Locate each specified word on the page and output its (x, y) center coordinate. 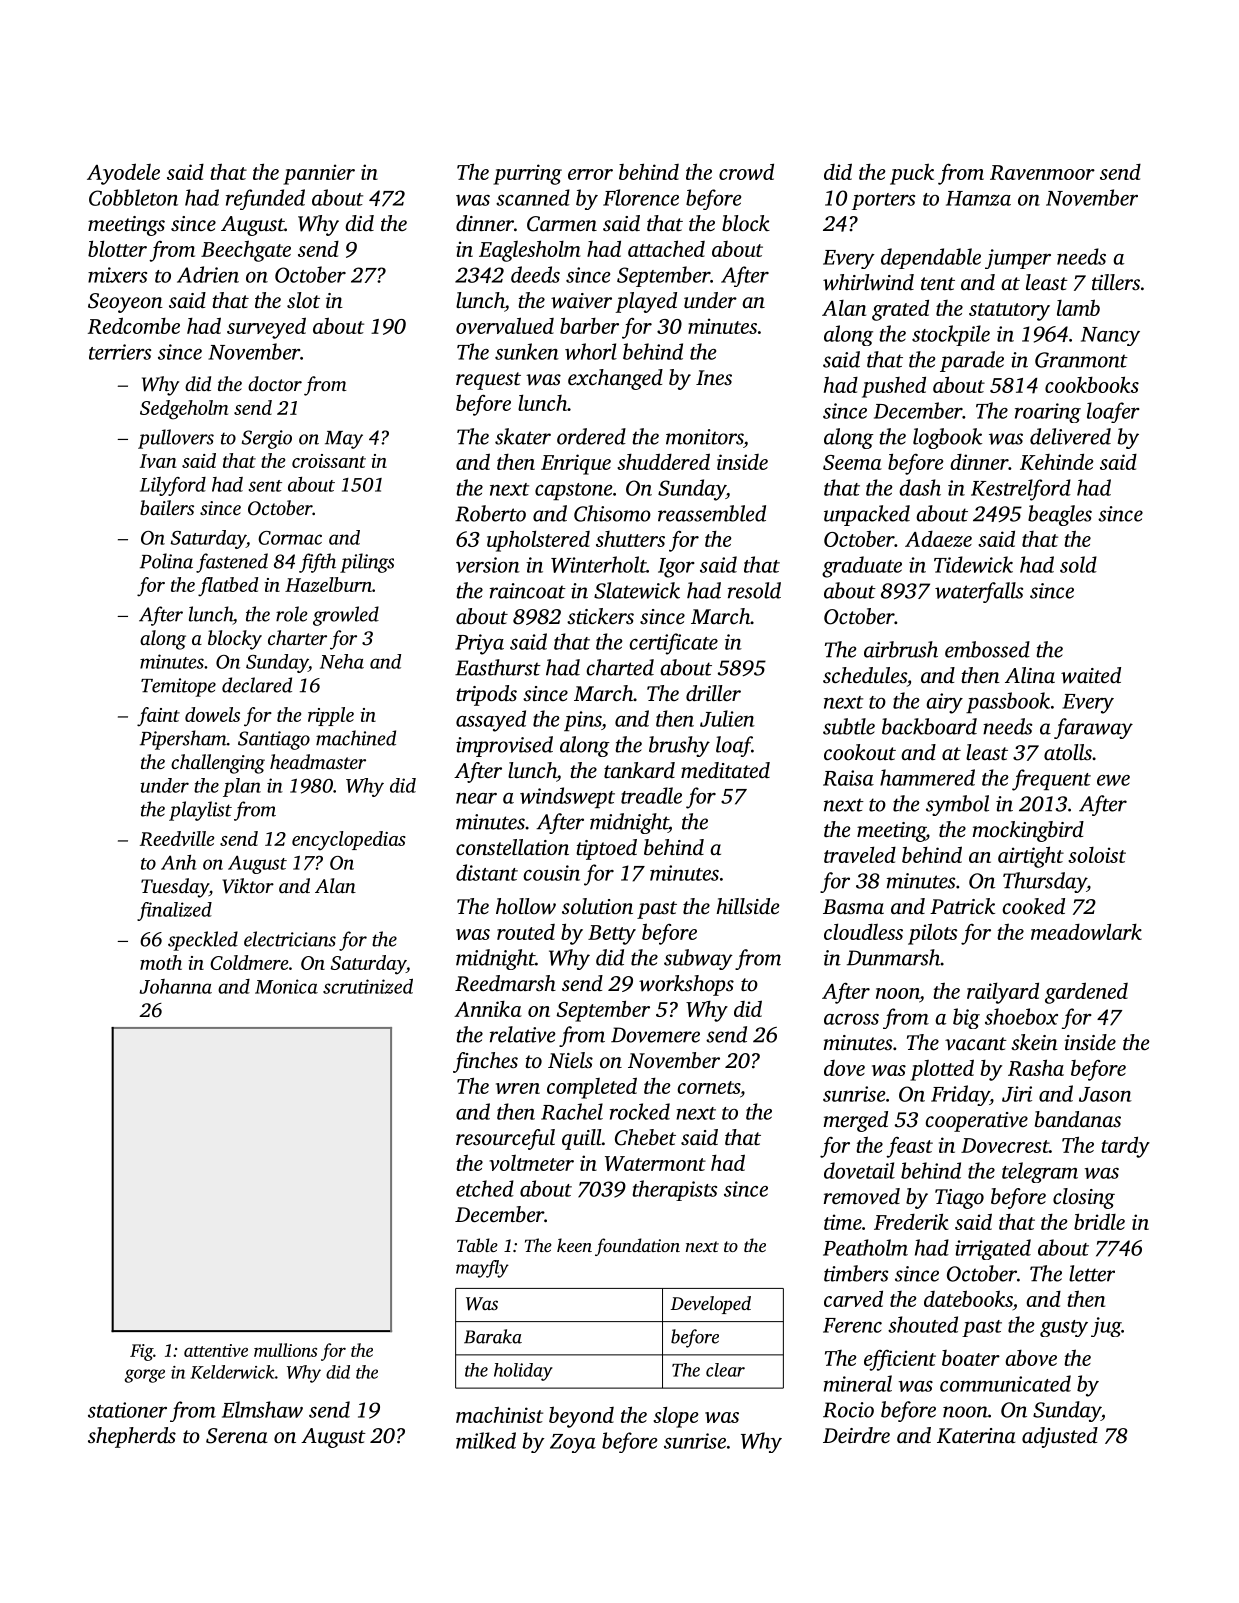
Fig (141, 1352)
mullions (285, 1350)
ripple (331, 716)
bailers (167, 507)
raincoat (528, 591)
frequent (1051, 780)
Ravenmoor (1042, 172)
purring (527, 174)
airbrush (901, 649)
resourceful (505, 1139)
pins (582, 721)
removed (862, 1196)
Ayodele (123, 174)
